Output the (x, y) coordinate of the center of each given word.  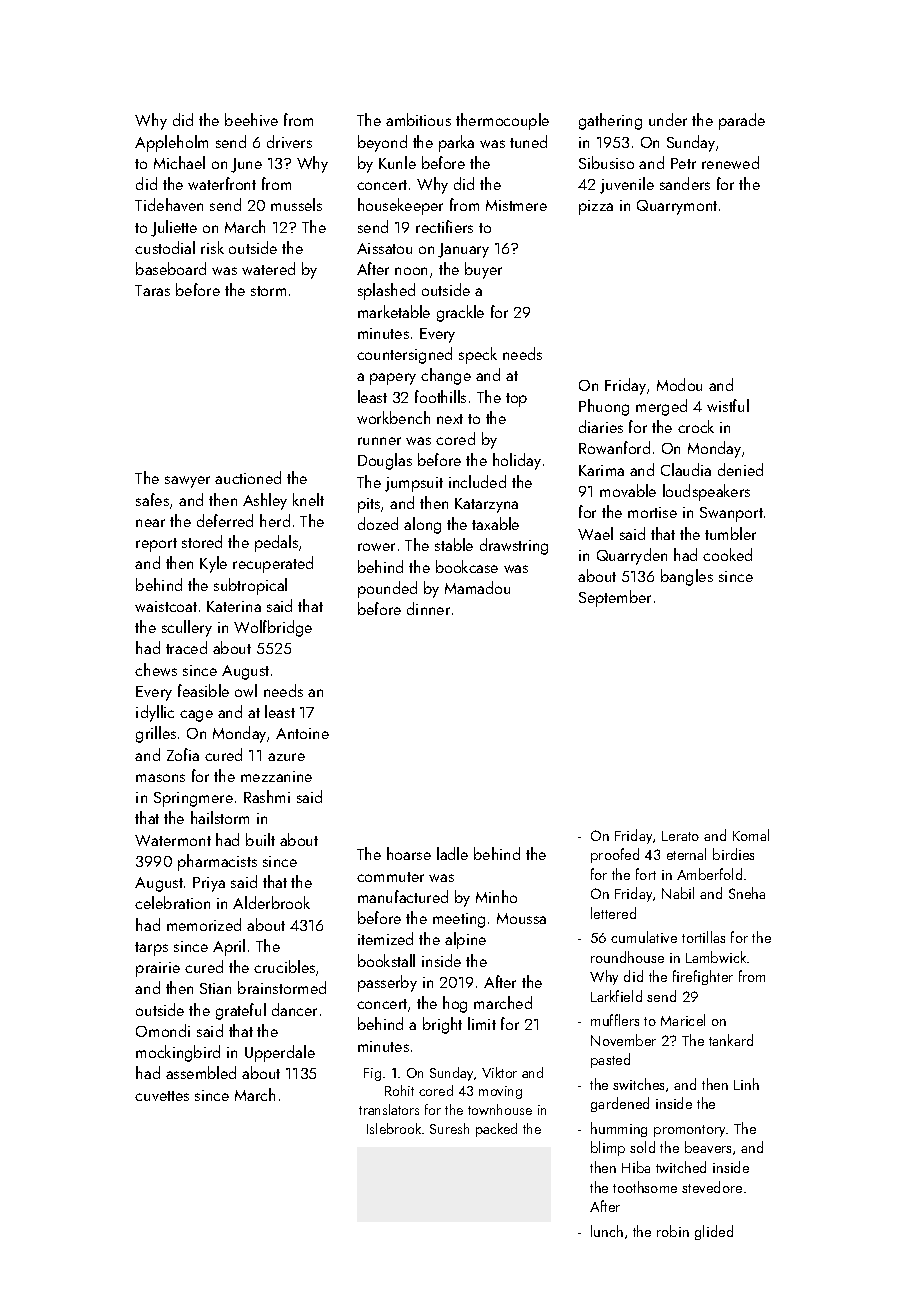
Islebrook (394, 1128)
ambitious (418, 119)
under (668, 119)
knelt (308, 499)
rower (376, 547)
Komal (751, 835)
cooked (727, 554)
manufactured (403, 896)
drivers (289, 141)
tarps (151, 949)
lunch (607, 1231)
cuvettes (162, 1096)
